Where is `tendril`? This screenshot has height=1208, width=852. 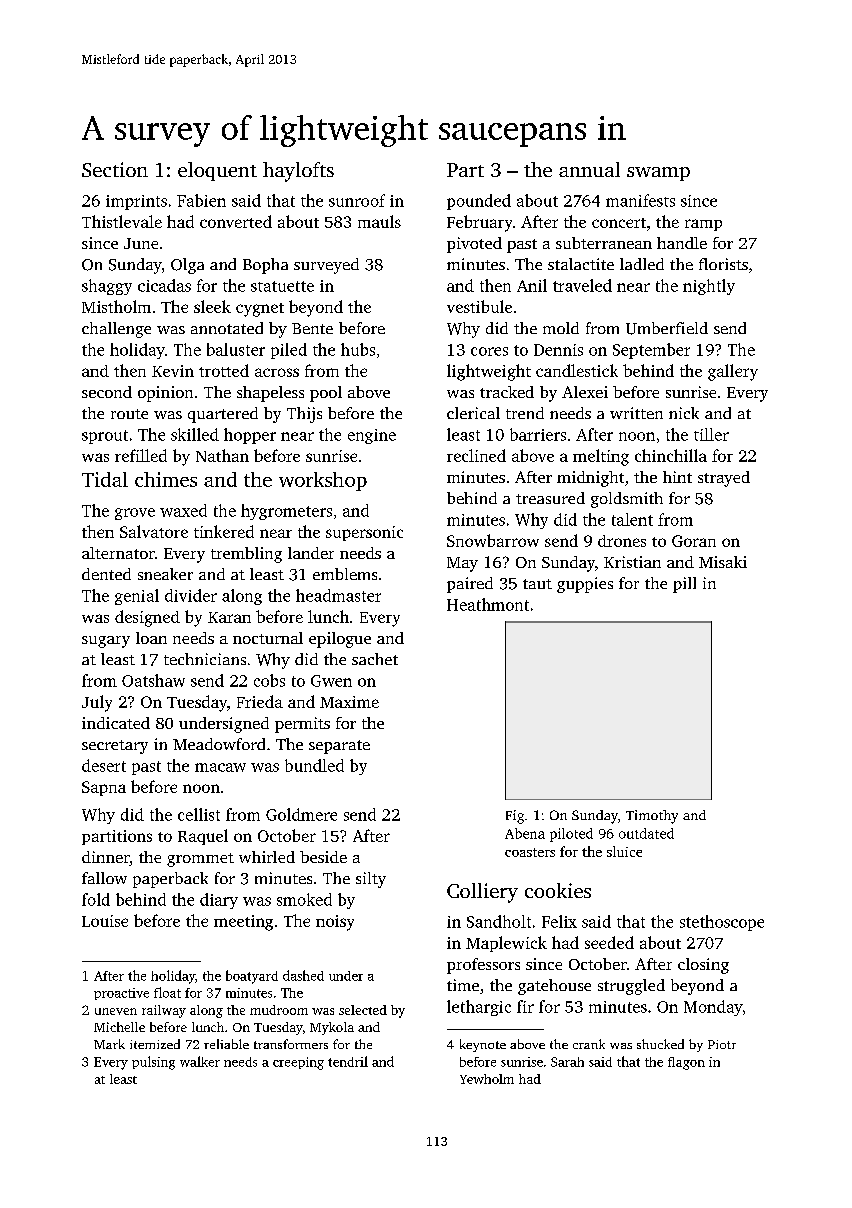
tendril is located at coordinates (348, 1061).
